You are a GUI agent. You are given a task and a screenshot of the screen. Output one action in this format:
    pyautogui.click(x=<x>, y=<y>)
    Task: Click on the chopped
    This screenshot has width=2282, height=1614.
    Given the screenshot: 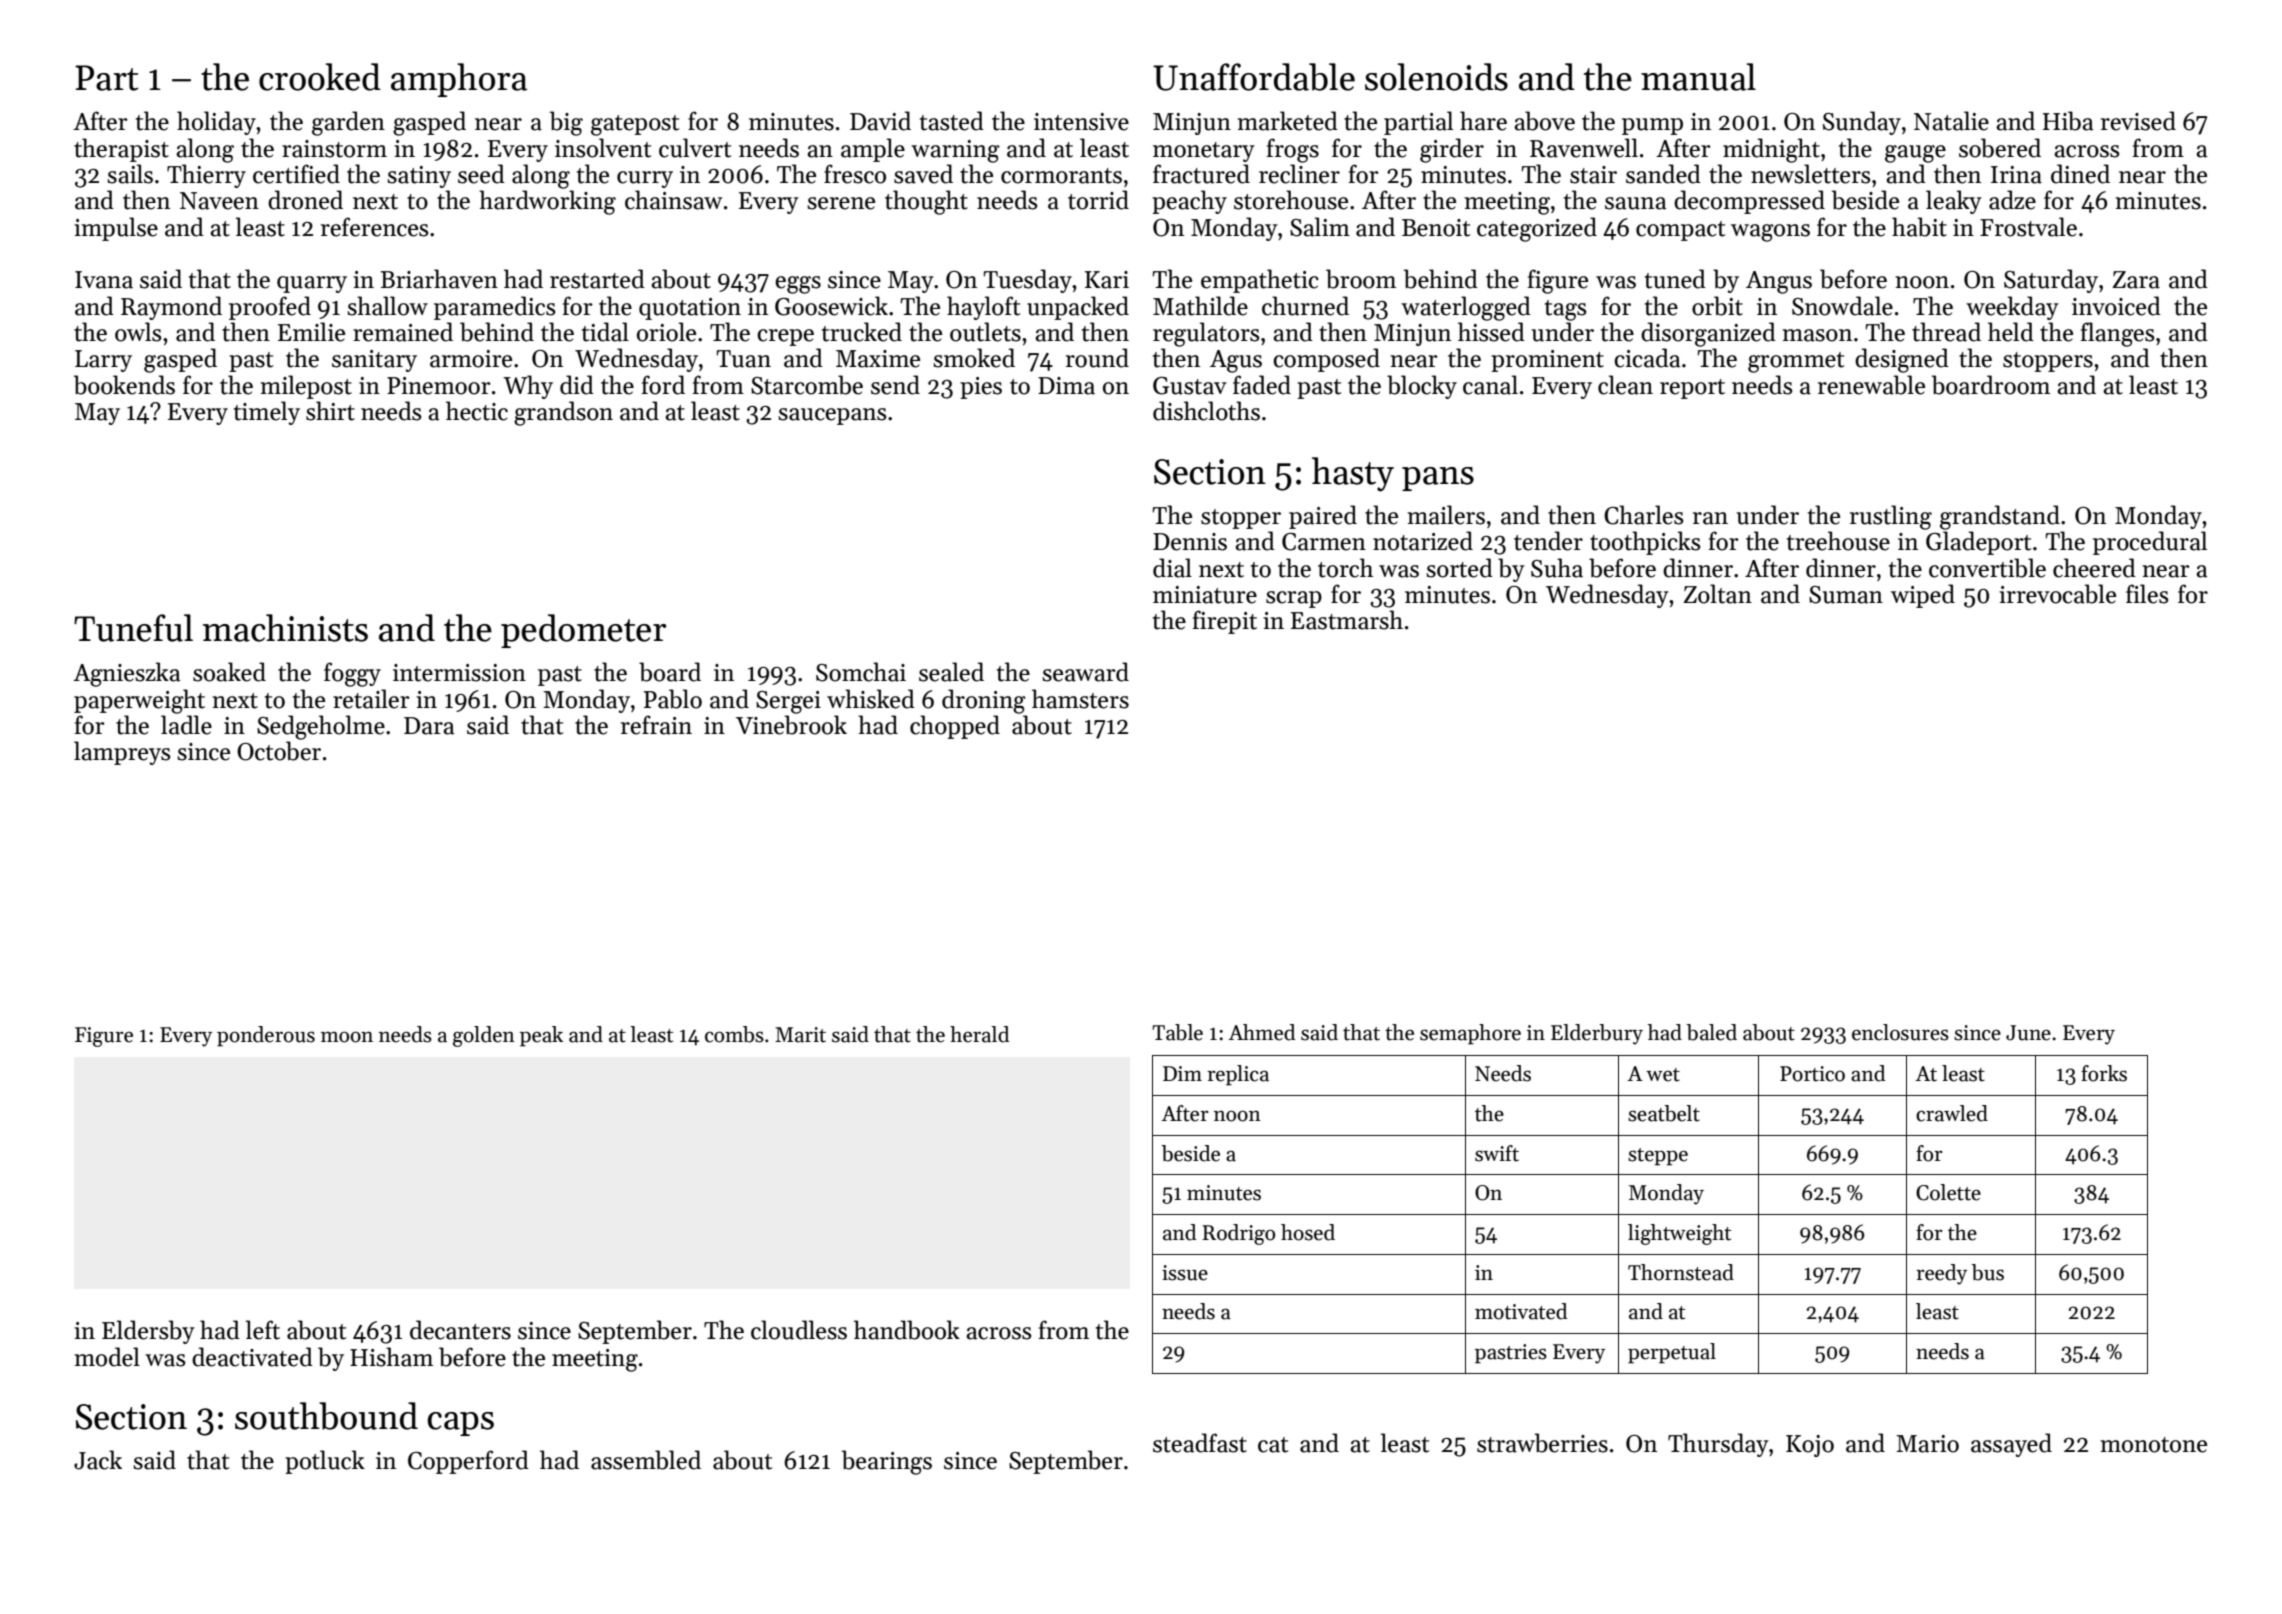 What is the action you would take?
    pyautogui.click(x=955, y=727)
